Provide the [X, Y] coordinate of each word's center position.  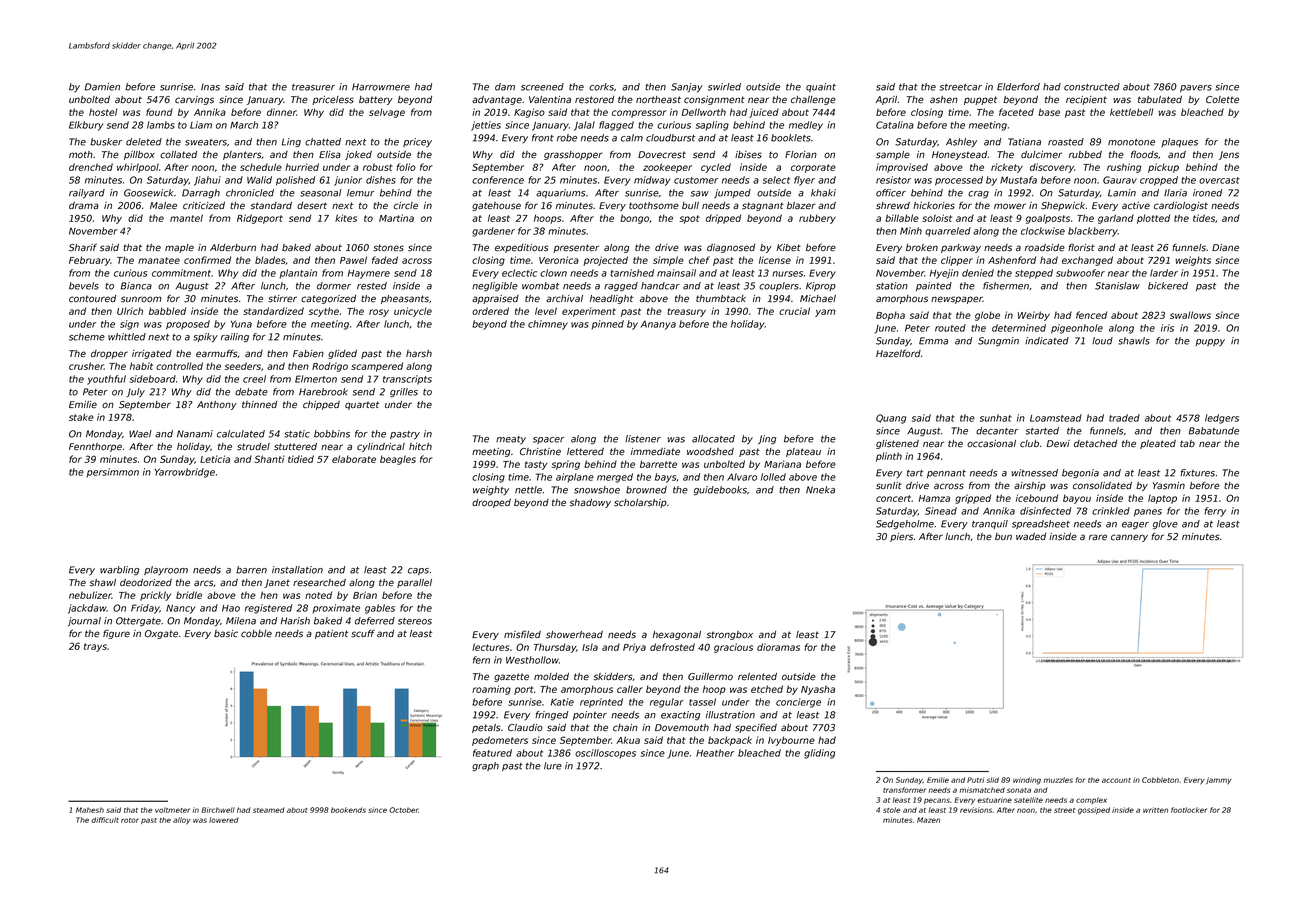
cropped [1159, 181]
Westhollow [532, 660]
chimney [548, 325]
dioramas [778, 647]
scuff [363, 634]
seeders [243, 366]
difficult [105, 820]
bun [1003, 536]
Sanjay [687, 88]
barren [251, 570]
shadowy [590, 503]
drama [84, 205]
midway [652, 181]
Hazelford [898, 353]
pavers [1196, 88]
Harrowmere [381, 87]
